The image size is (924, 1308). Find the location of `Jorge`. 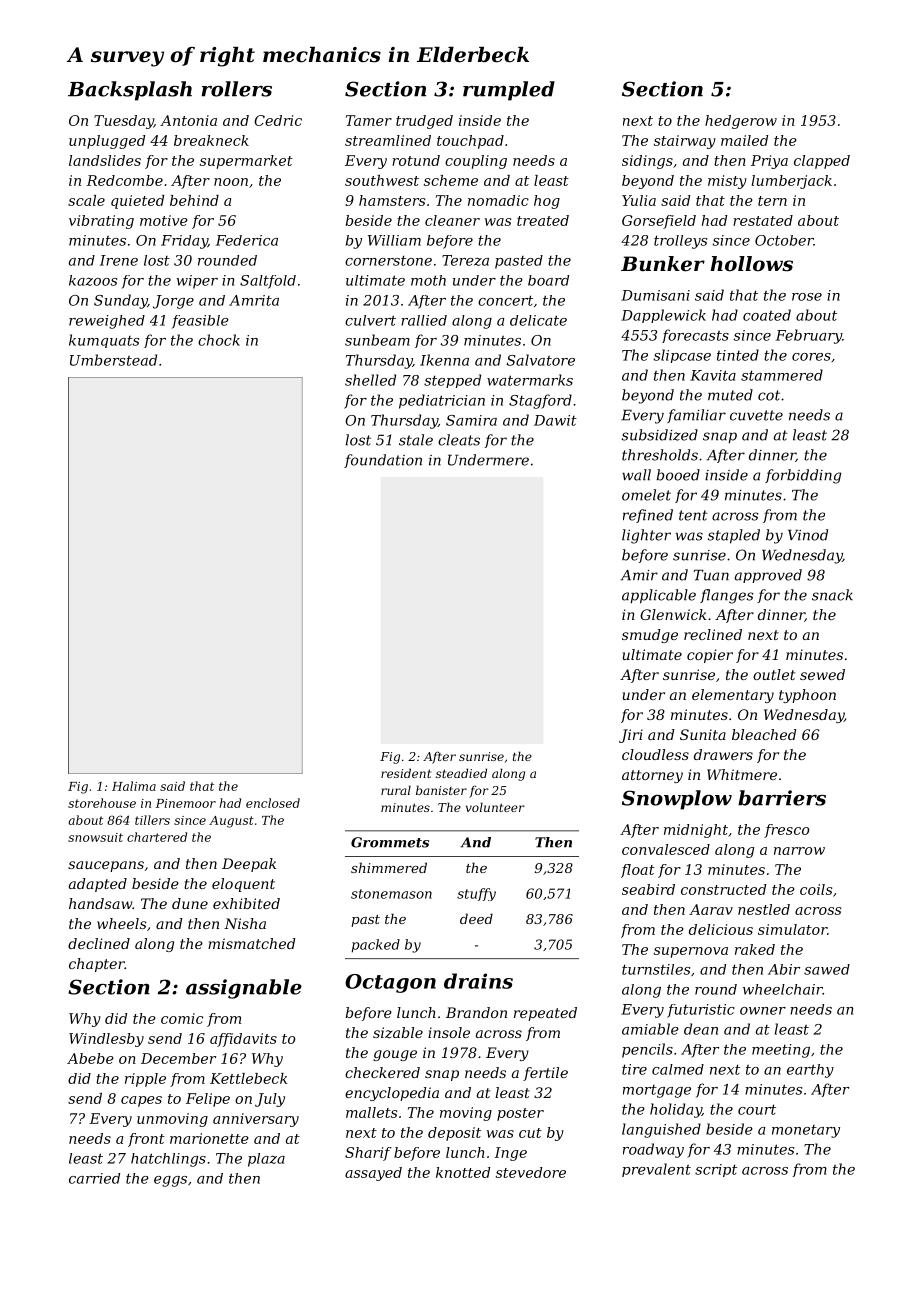

Jorge is located at coordinates (173, 302).
